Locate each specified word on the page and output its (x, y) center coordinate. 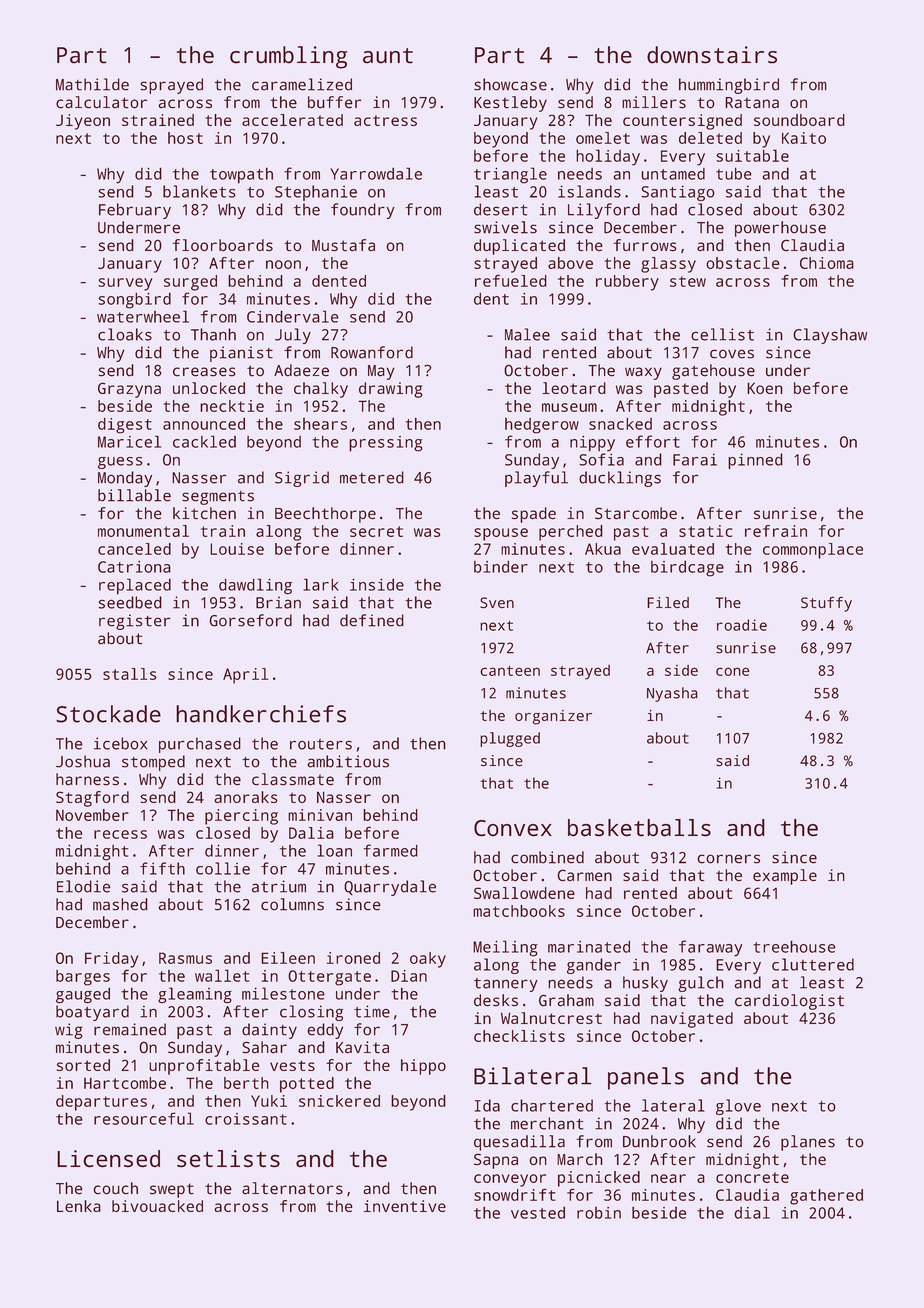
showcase (510, 84)
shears (320, 424)
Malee (527, 334)
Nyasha (672, 694)
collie (223, 868)
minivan (320, 815)
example (785, 877)
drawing (391, 390)
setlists (228, 1159)
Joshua (83, 761)
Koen (765, 388)
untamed (673, 174)
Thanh (213, 334)
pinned (755, 461)
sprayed (171, 86)
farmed (391, 850)
